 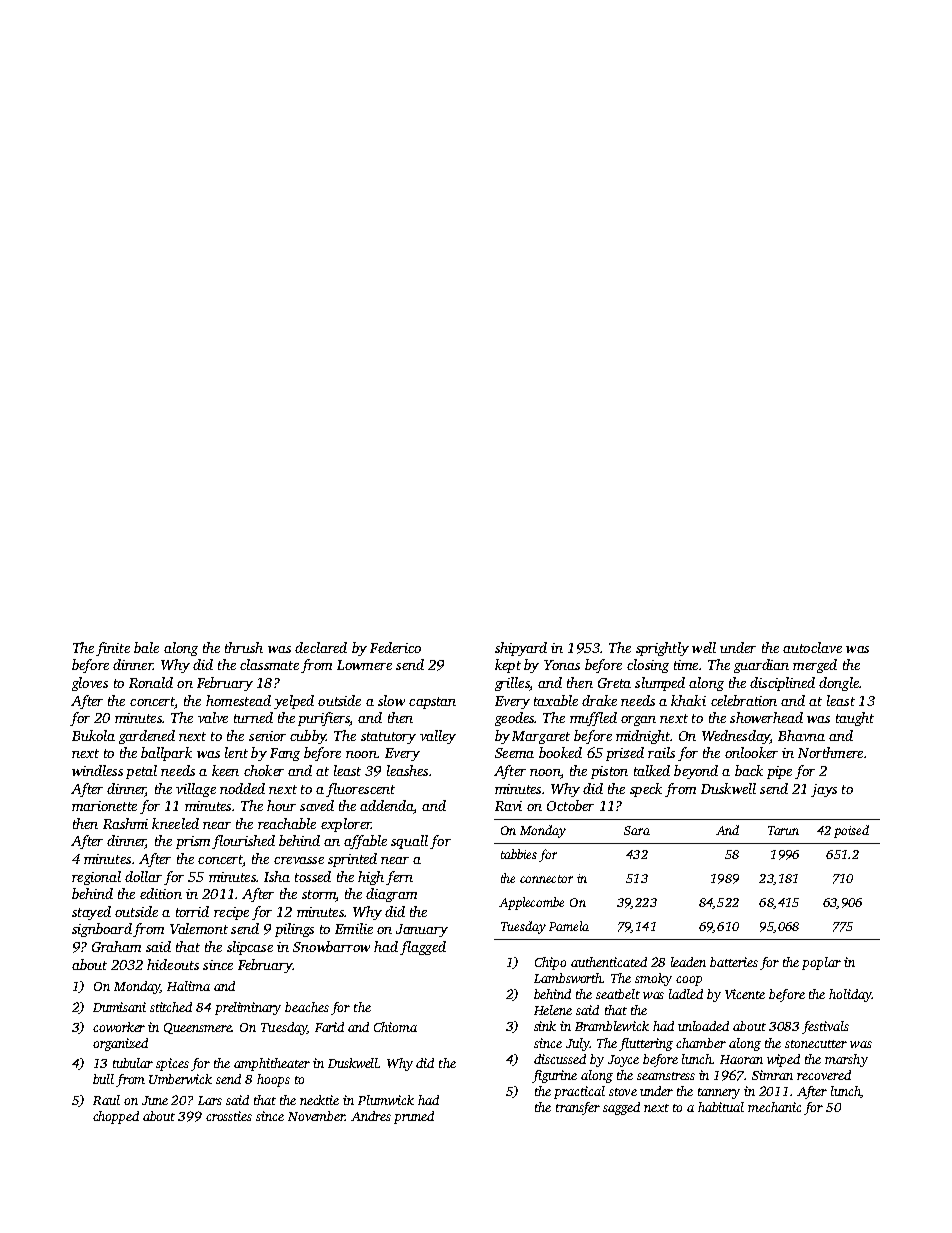 I want to click on sagged, so click(x=621, y=1108).
